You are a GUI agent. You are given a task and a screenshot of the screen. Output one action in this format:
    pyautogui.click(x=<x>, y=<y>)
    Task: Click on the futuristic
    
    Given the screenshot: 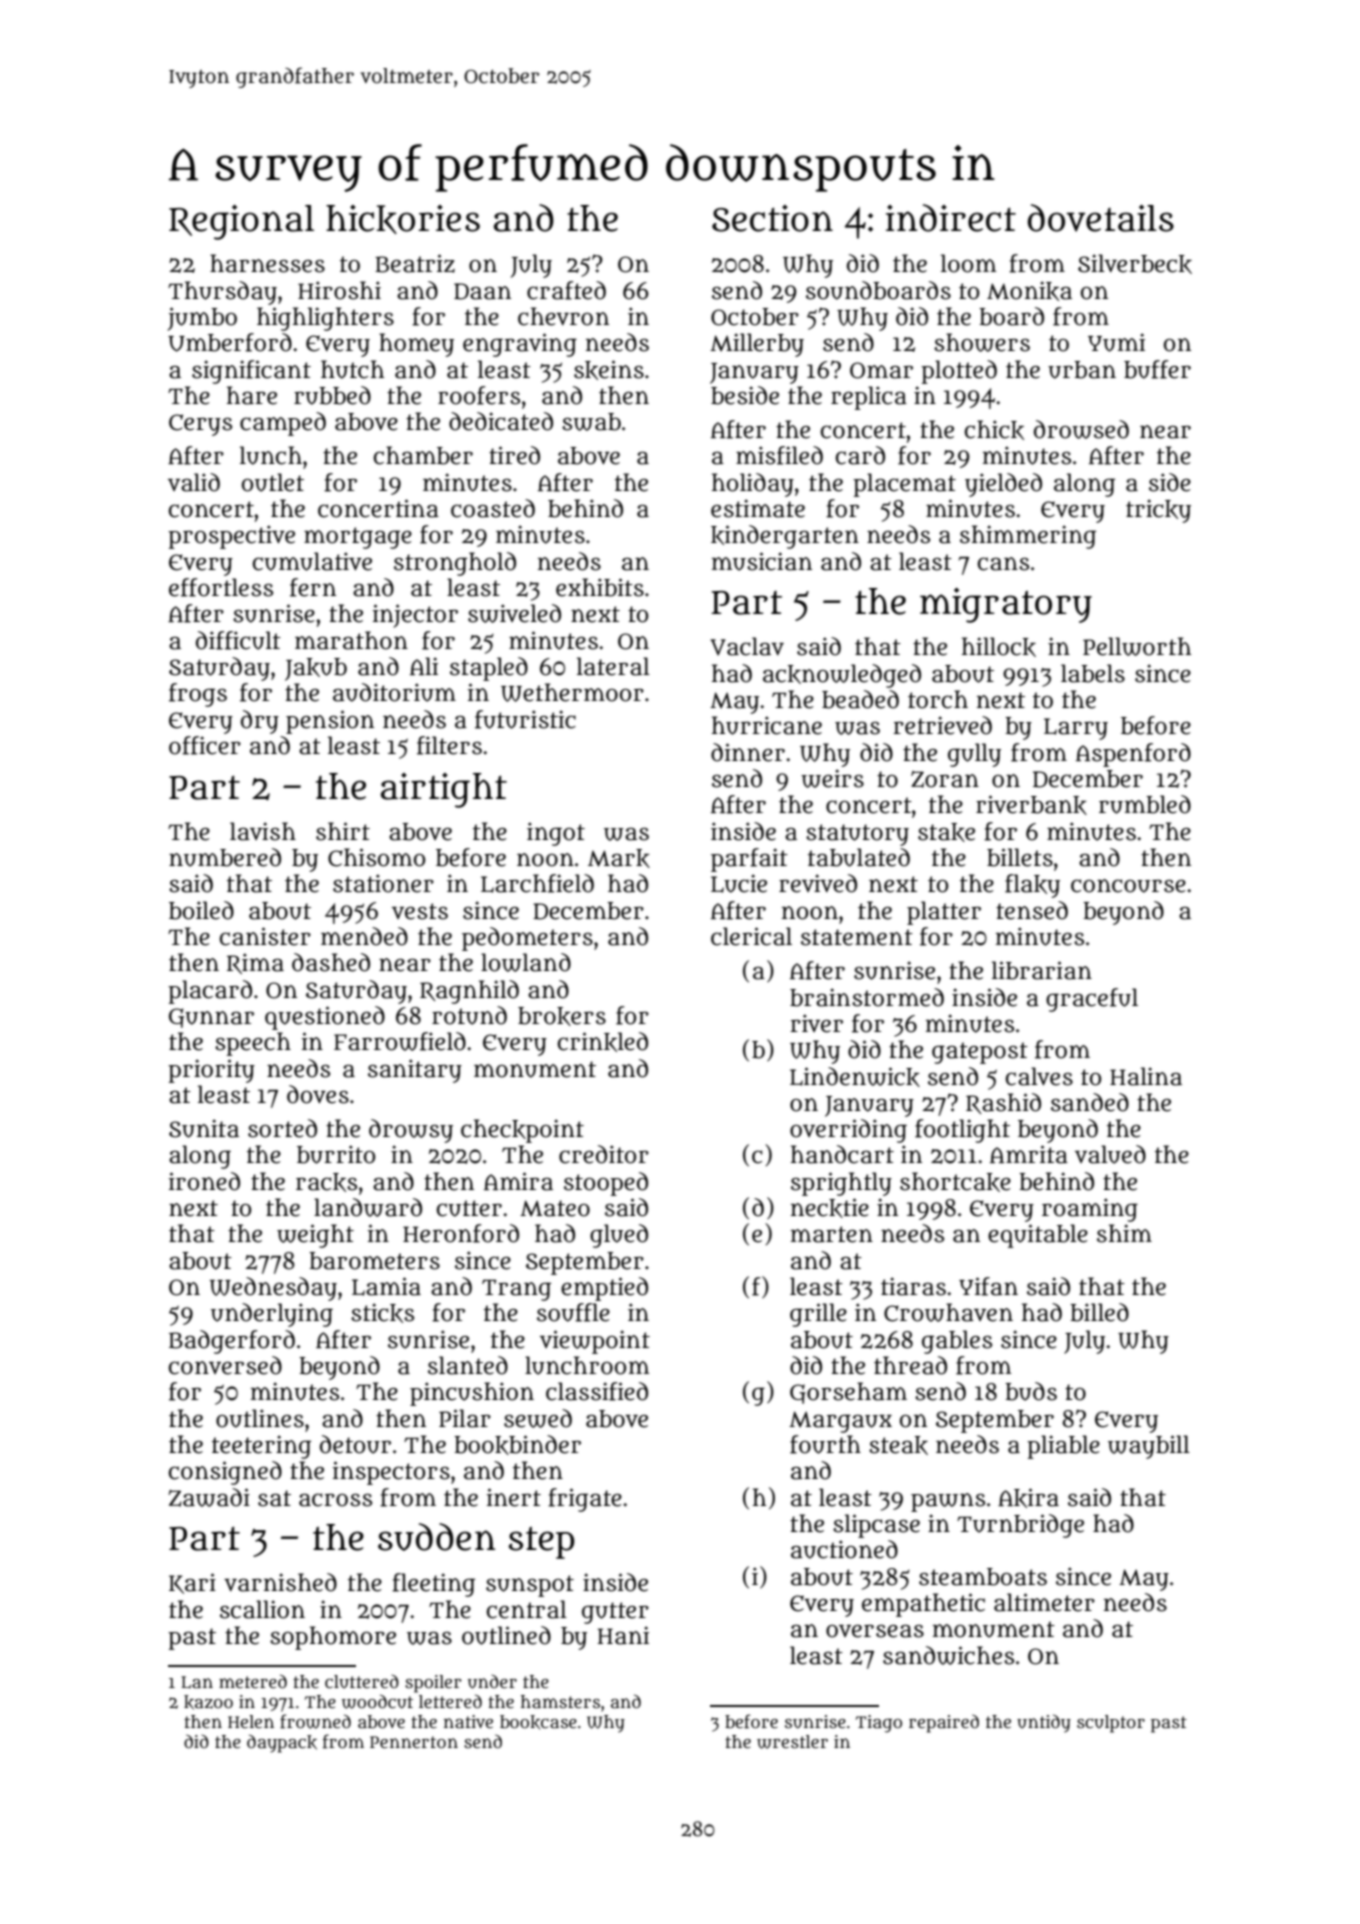 What is the action you would take?
    pyautogui.click(x=525, y=719)
